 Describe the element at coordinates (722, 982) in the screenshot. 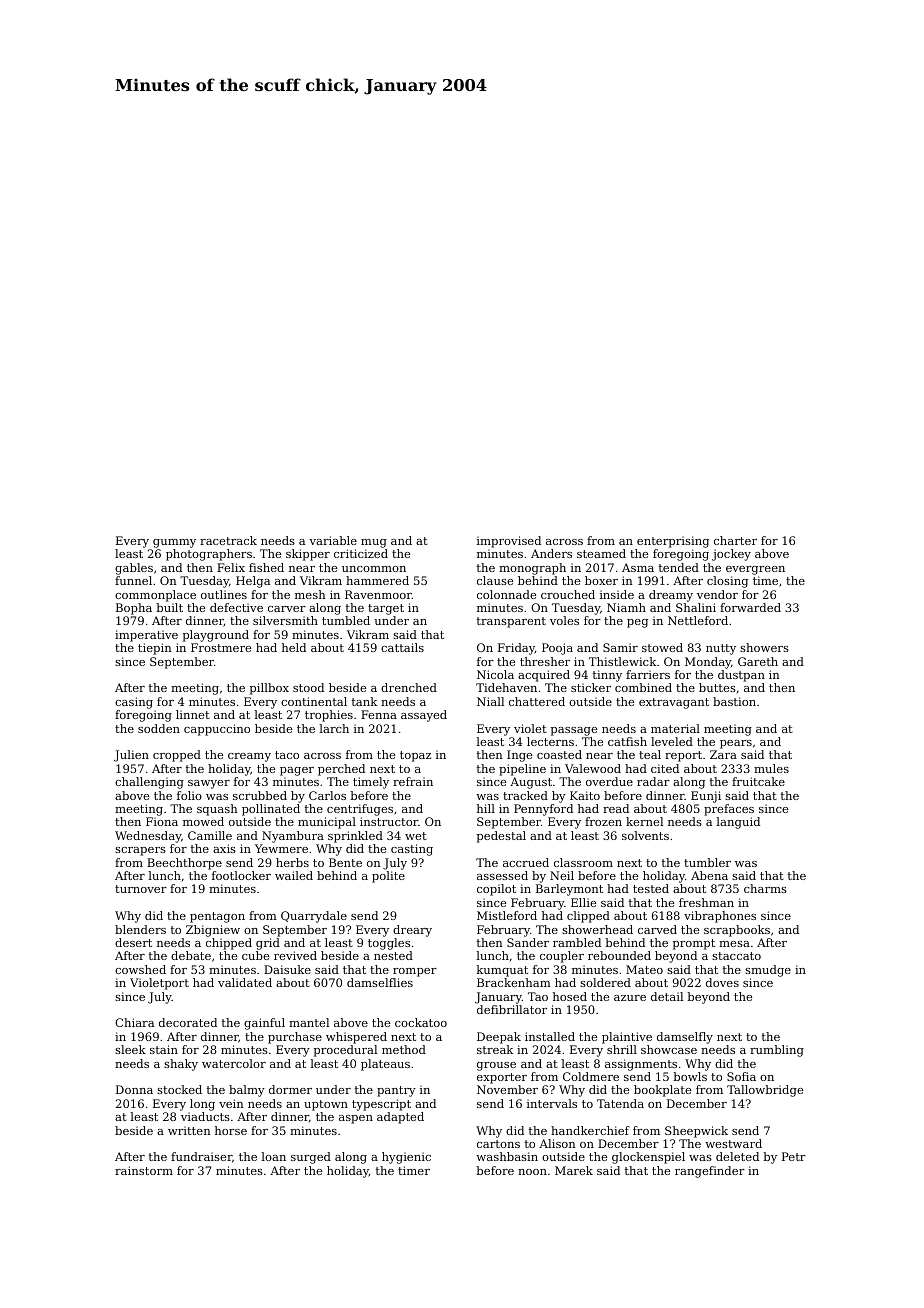

I see `doves` at that location.
